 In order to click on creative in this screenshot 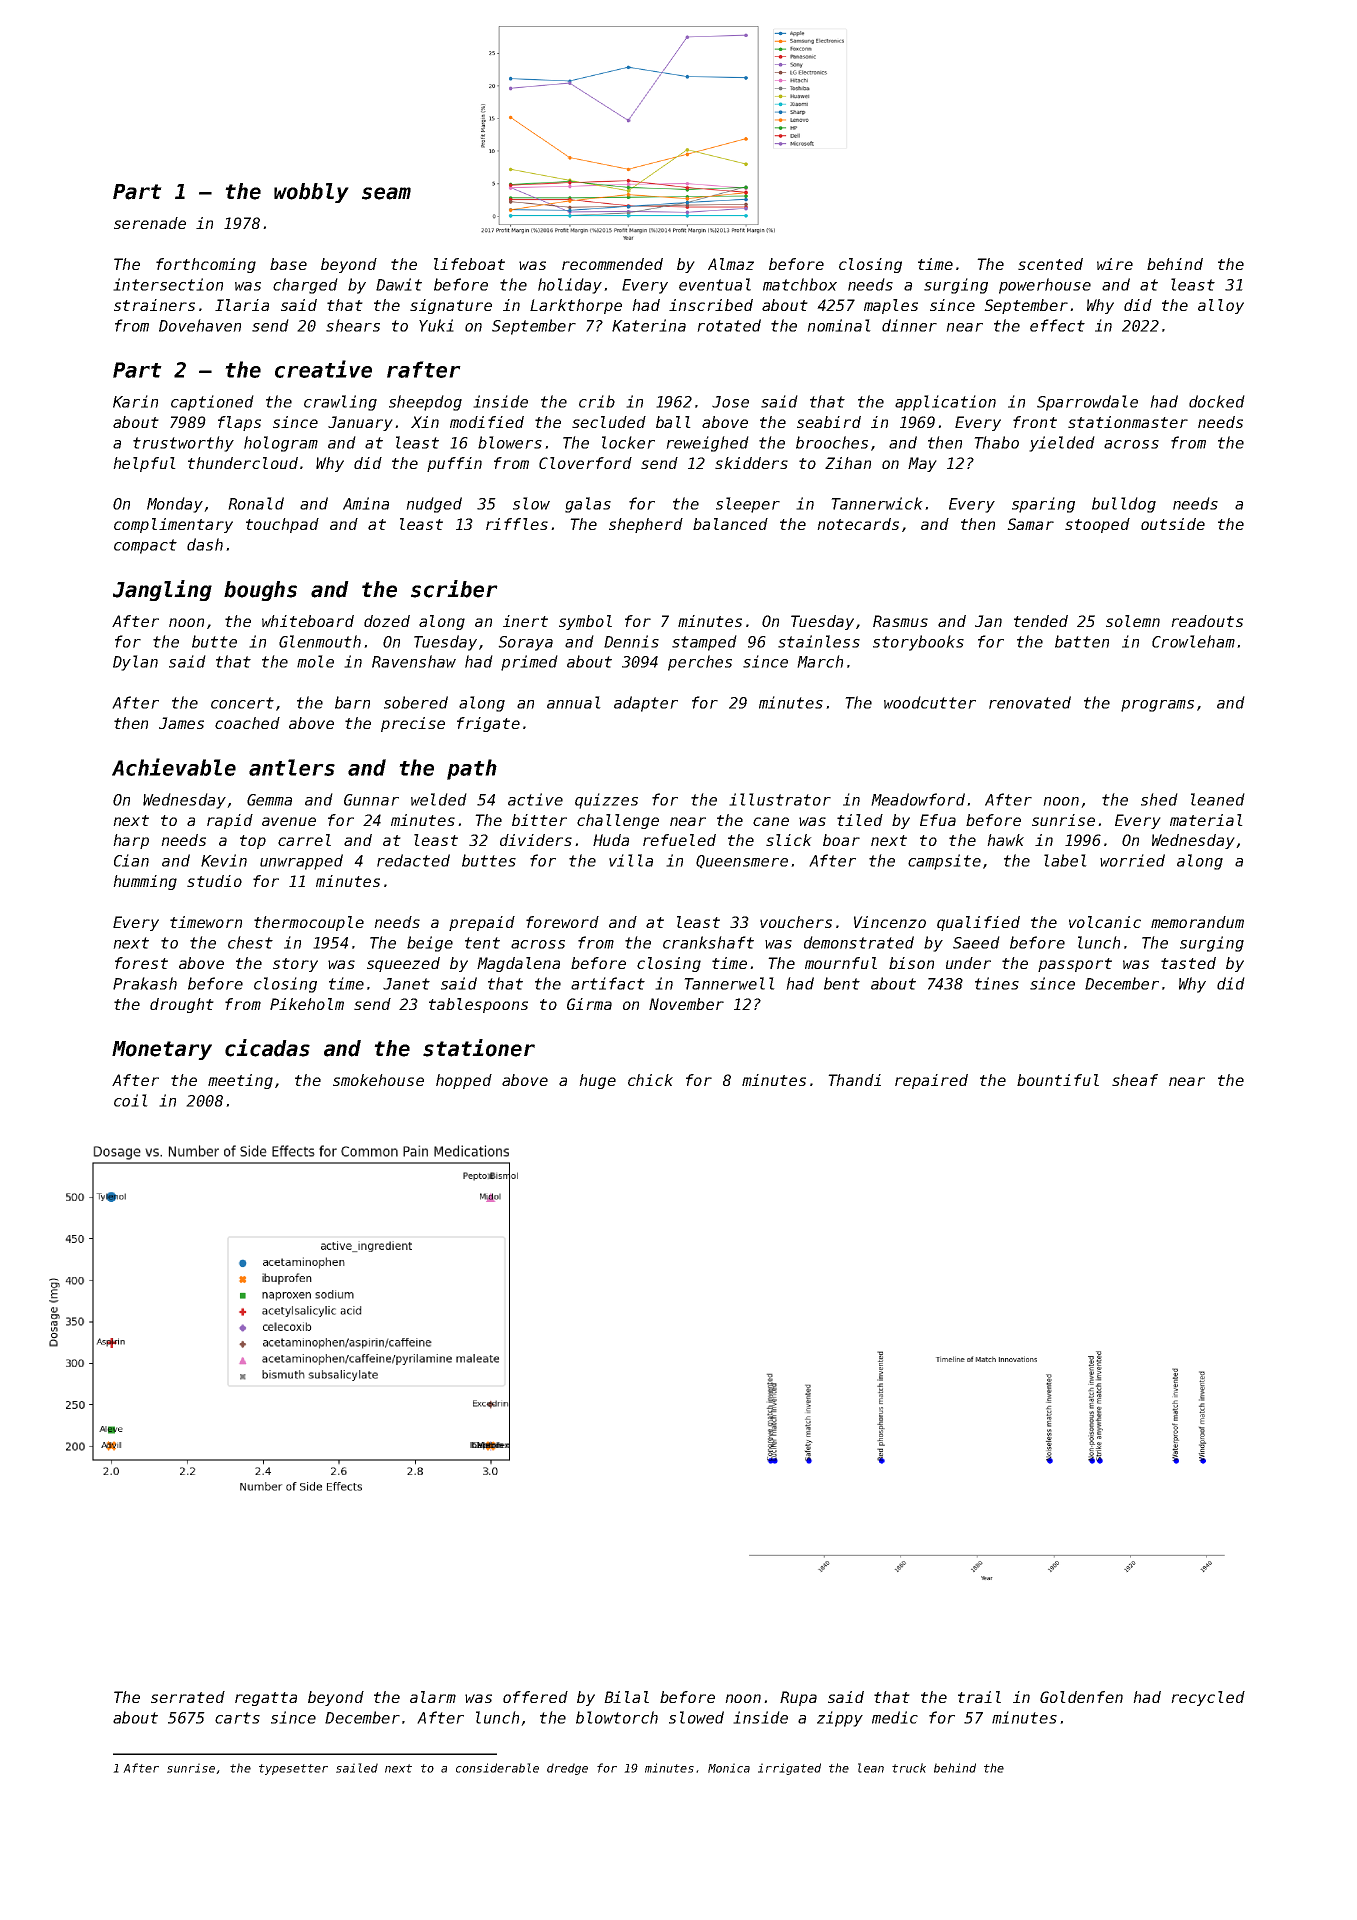, I will do `click(323, 369)`.
